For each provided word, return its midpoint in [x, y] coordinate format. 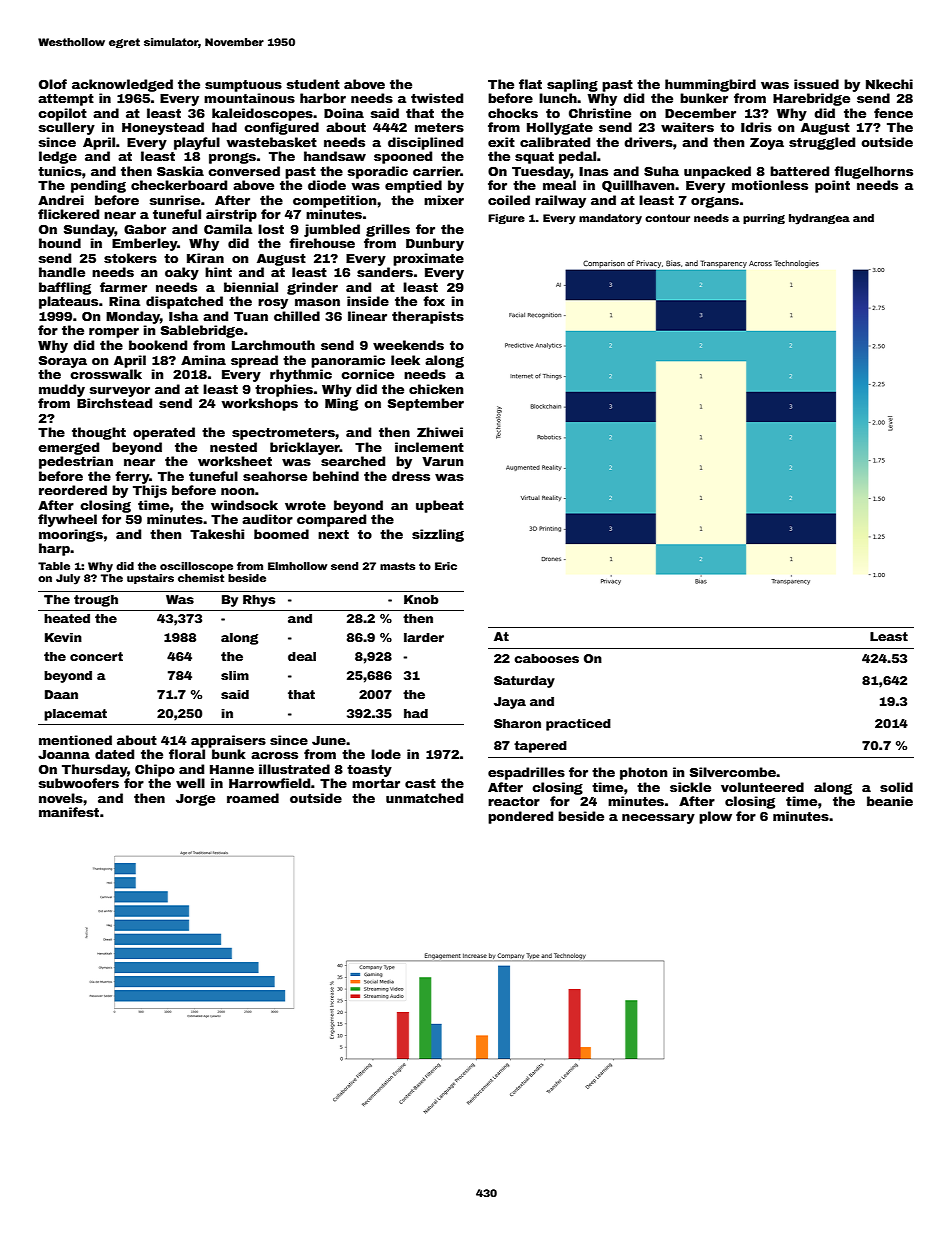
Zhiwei [440, 432]
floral [187, 754]
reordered [73, 490]
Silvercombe [733, 772]
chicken [436, 389]
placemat [75, 715]
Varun [442, 461]
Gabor [145, 229]
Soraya [63, 362]
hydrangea [819, 219]
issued [816, 84]
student [313, 84]
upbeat [440, 506]
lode [386, 754]
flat [530, 84]
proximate [428, 259]
